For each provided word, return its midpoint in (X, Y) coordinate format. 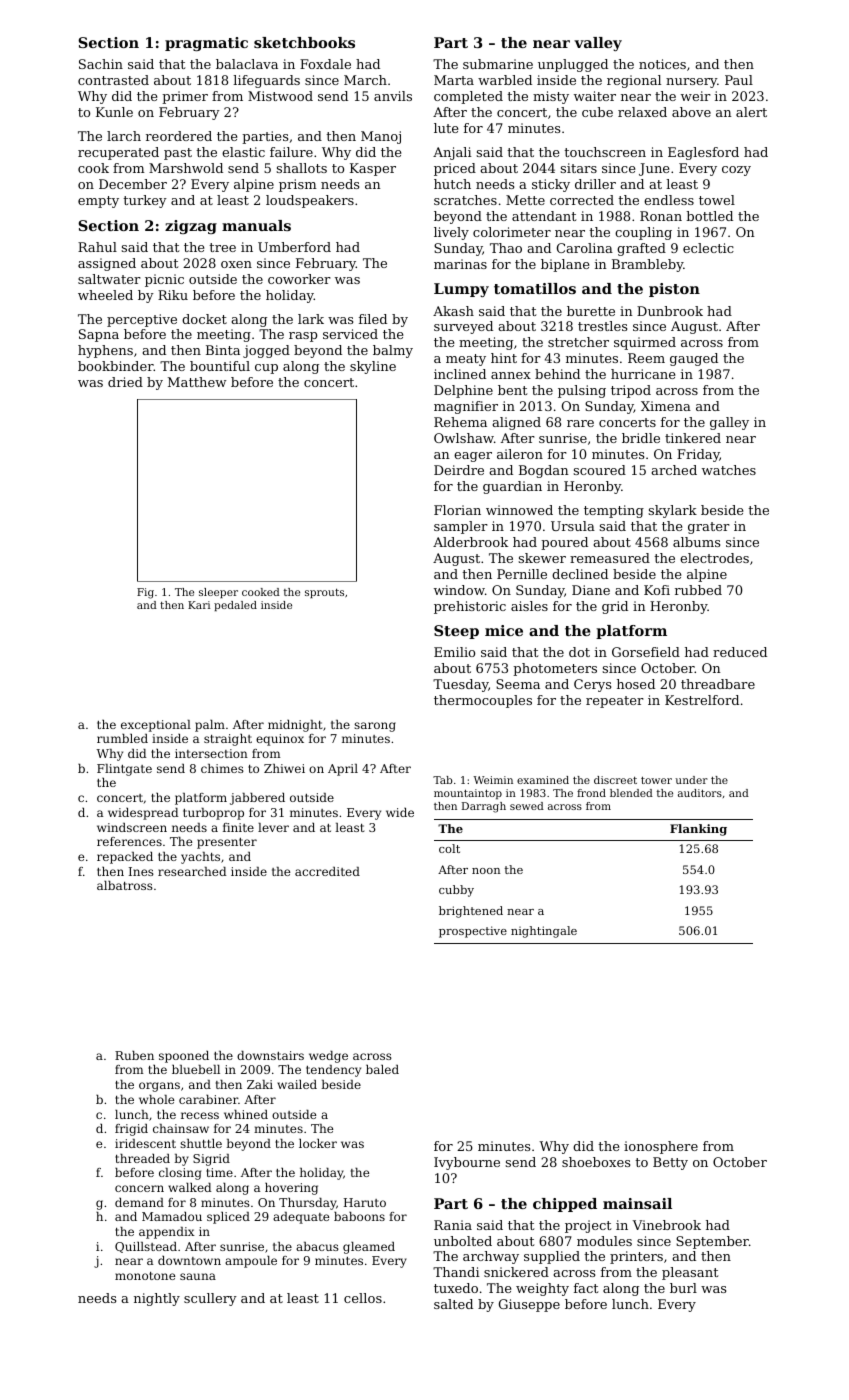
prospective (473, 932)
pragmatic (206, 44)
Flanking (698, 830)
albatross (125, 885)
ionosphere (661, 1147)
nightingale (544, 932)
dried (125, 382)
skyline (373, 367)
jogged (266, 351)
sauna (198, 1276)
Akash (453, 311)
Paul (739, 80)
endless (669, 200)
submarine (498, 64)
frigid (131, 1130)
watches (729, 470)
